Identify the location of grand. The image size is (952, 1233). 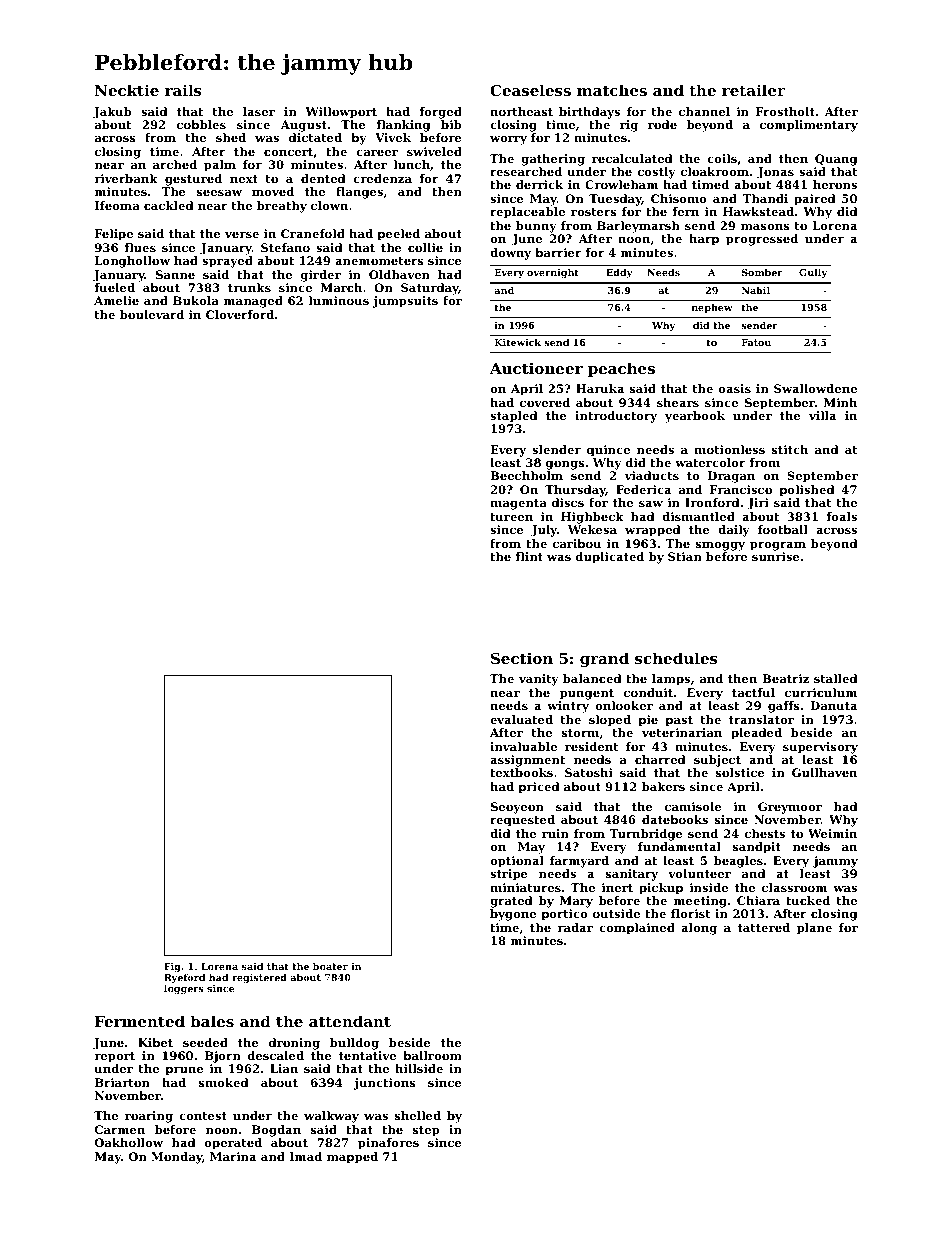
(604, 660).
